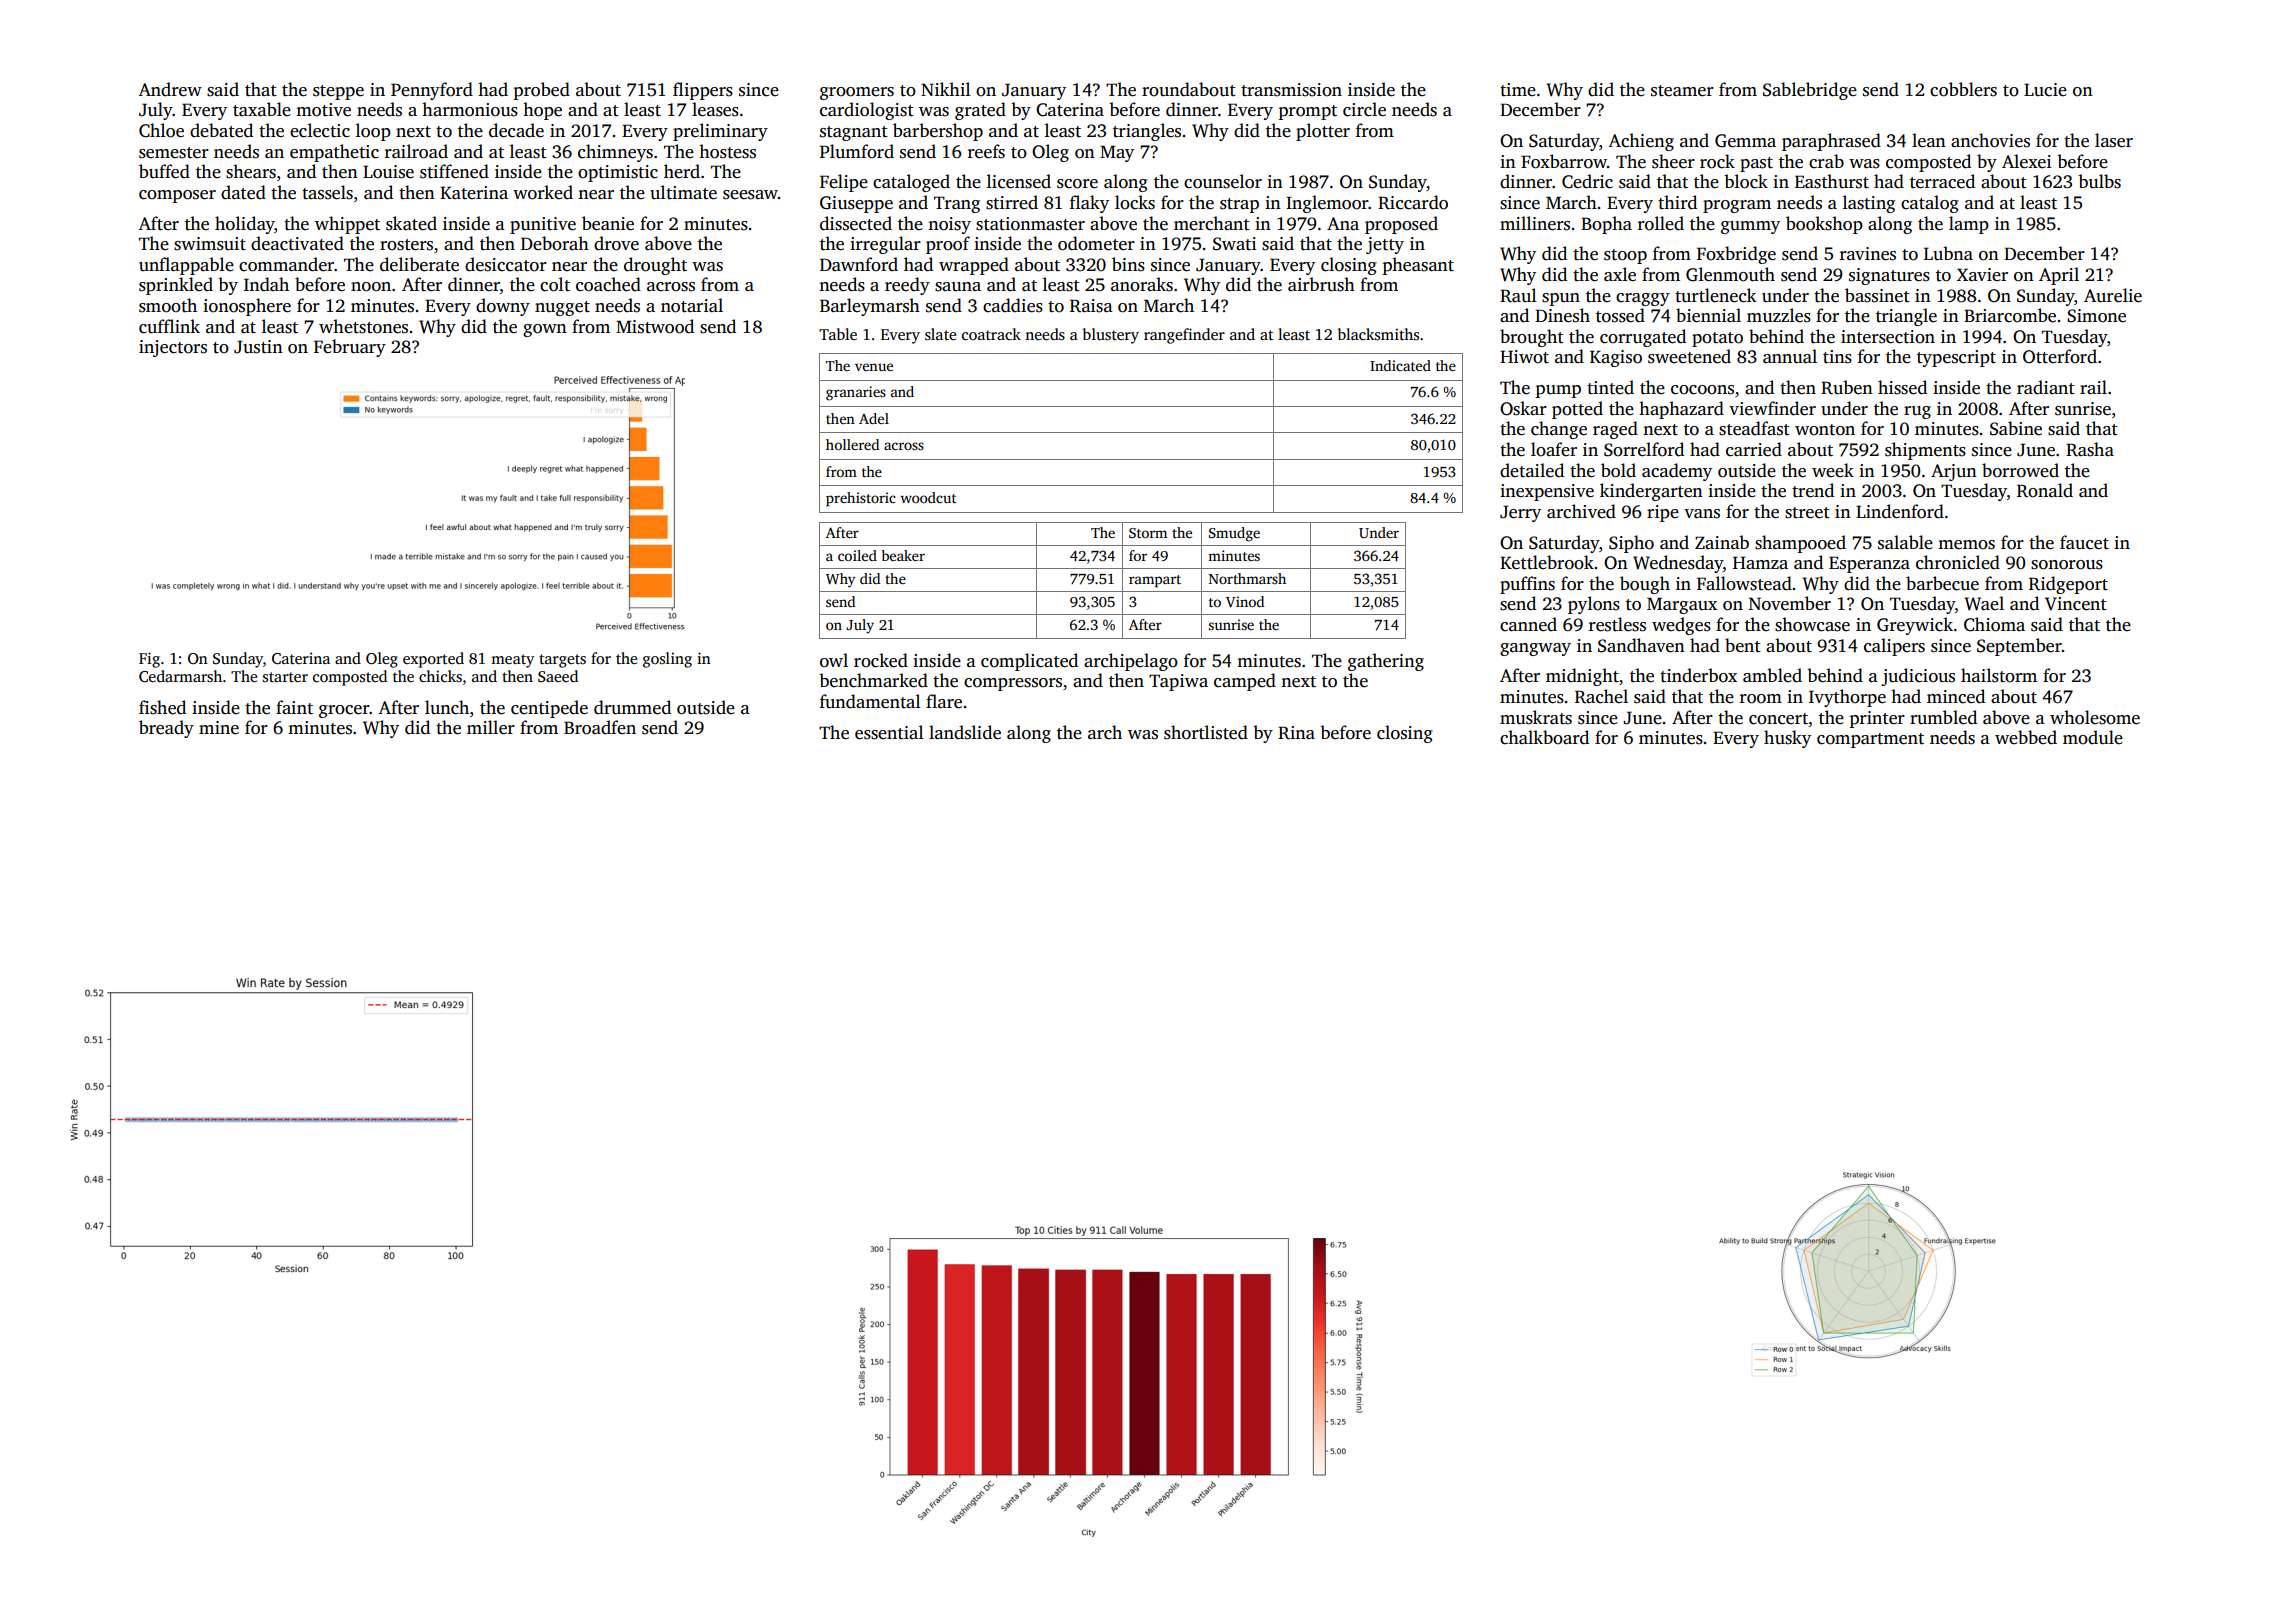 The width and height of the screenshot is (2282, 1614). I want to click on meaty, so click(512, 661).
